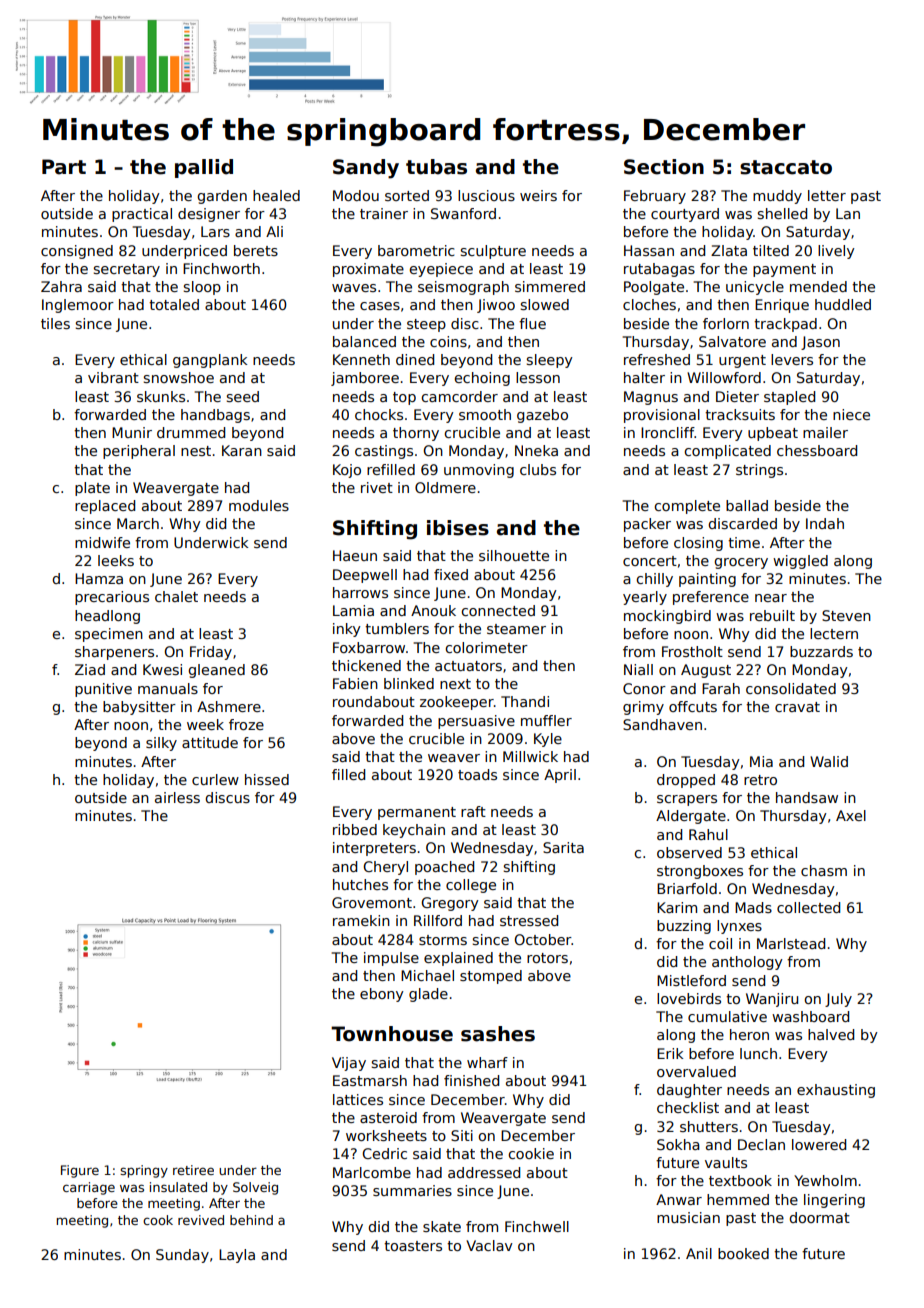  Describe the element at coordinates (487, 1062) in the screenshot. I see `wharf` at that location.
